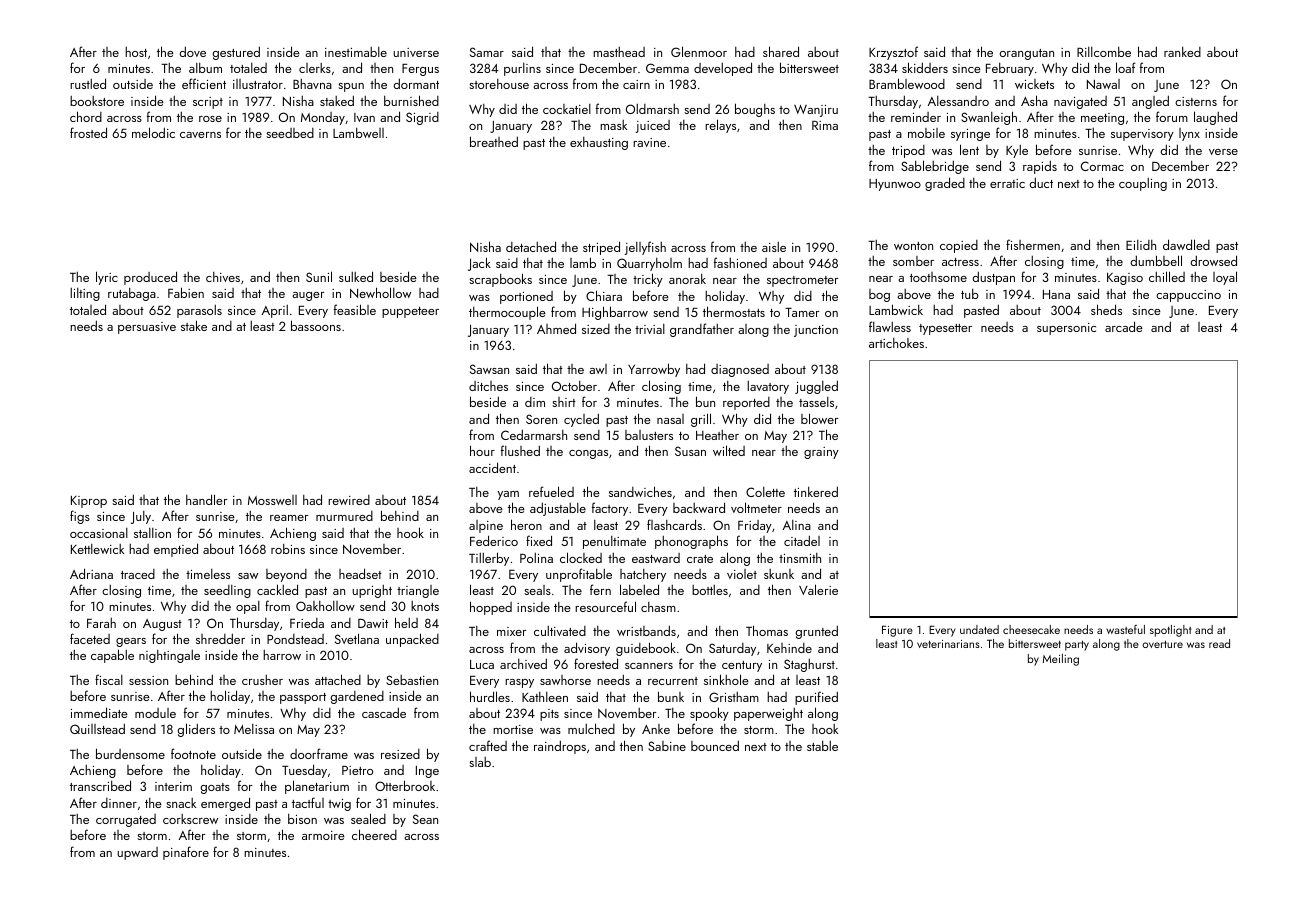  I want to click on parasols, so click(199, 311).
